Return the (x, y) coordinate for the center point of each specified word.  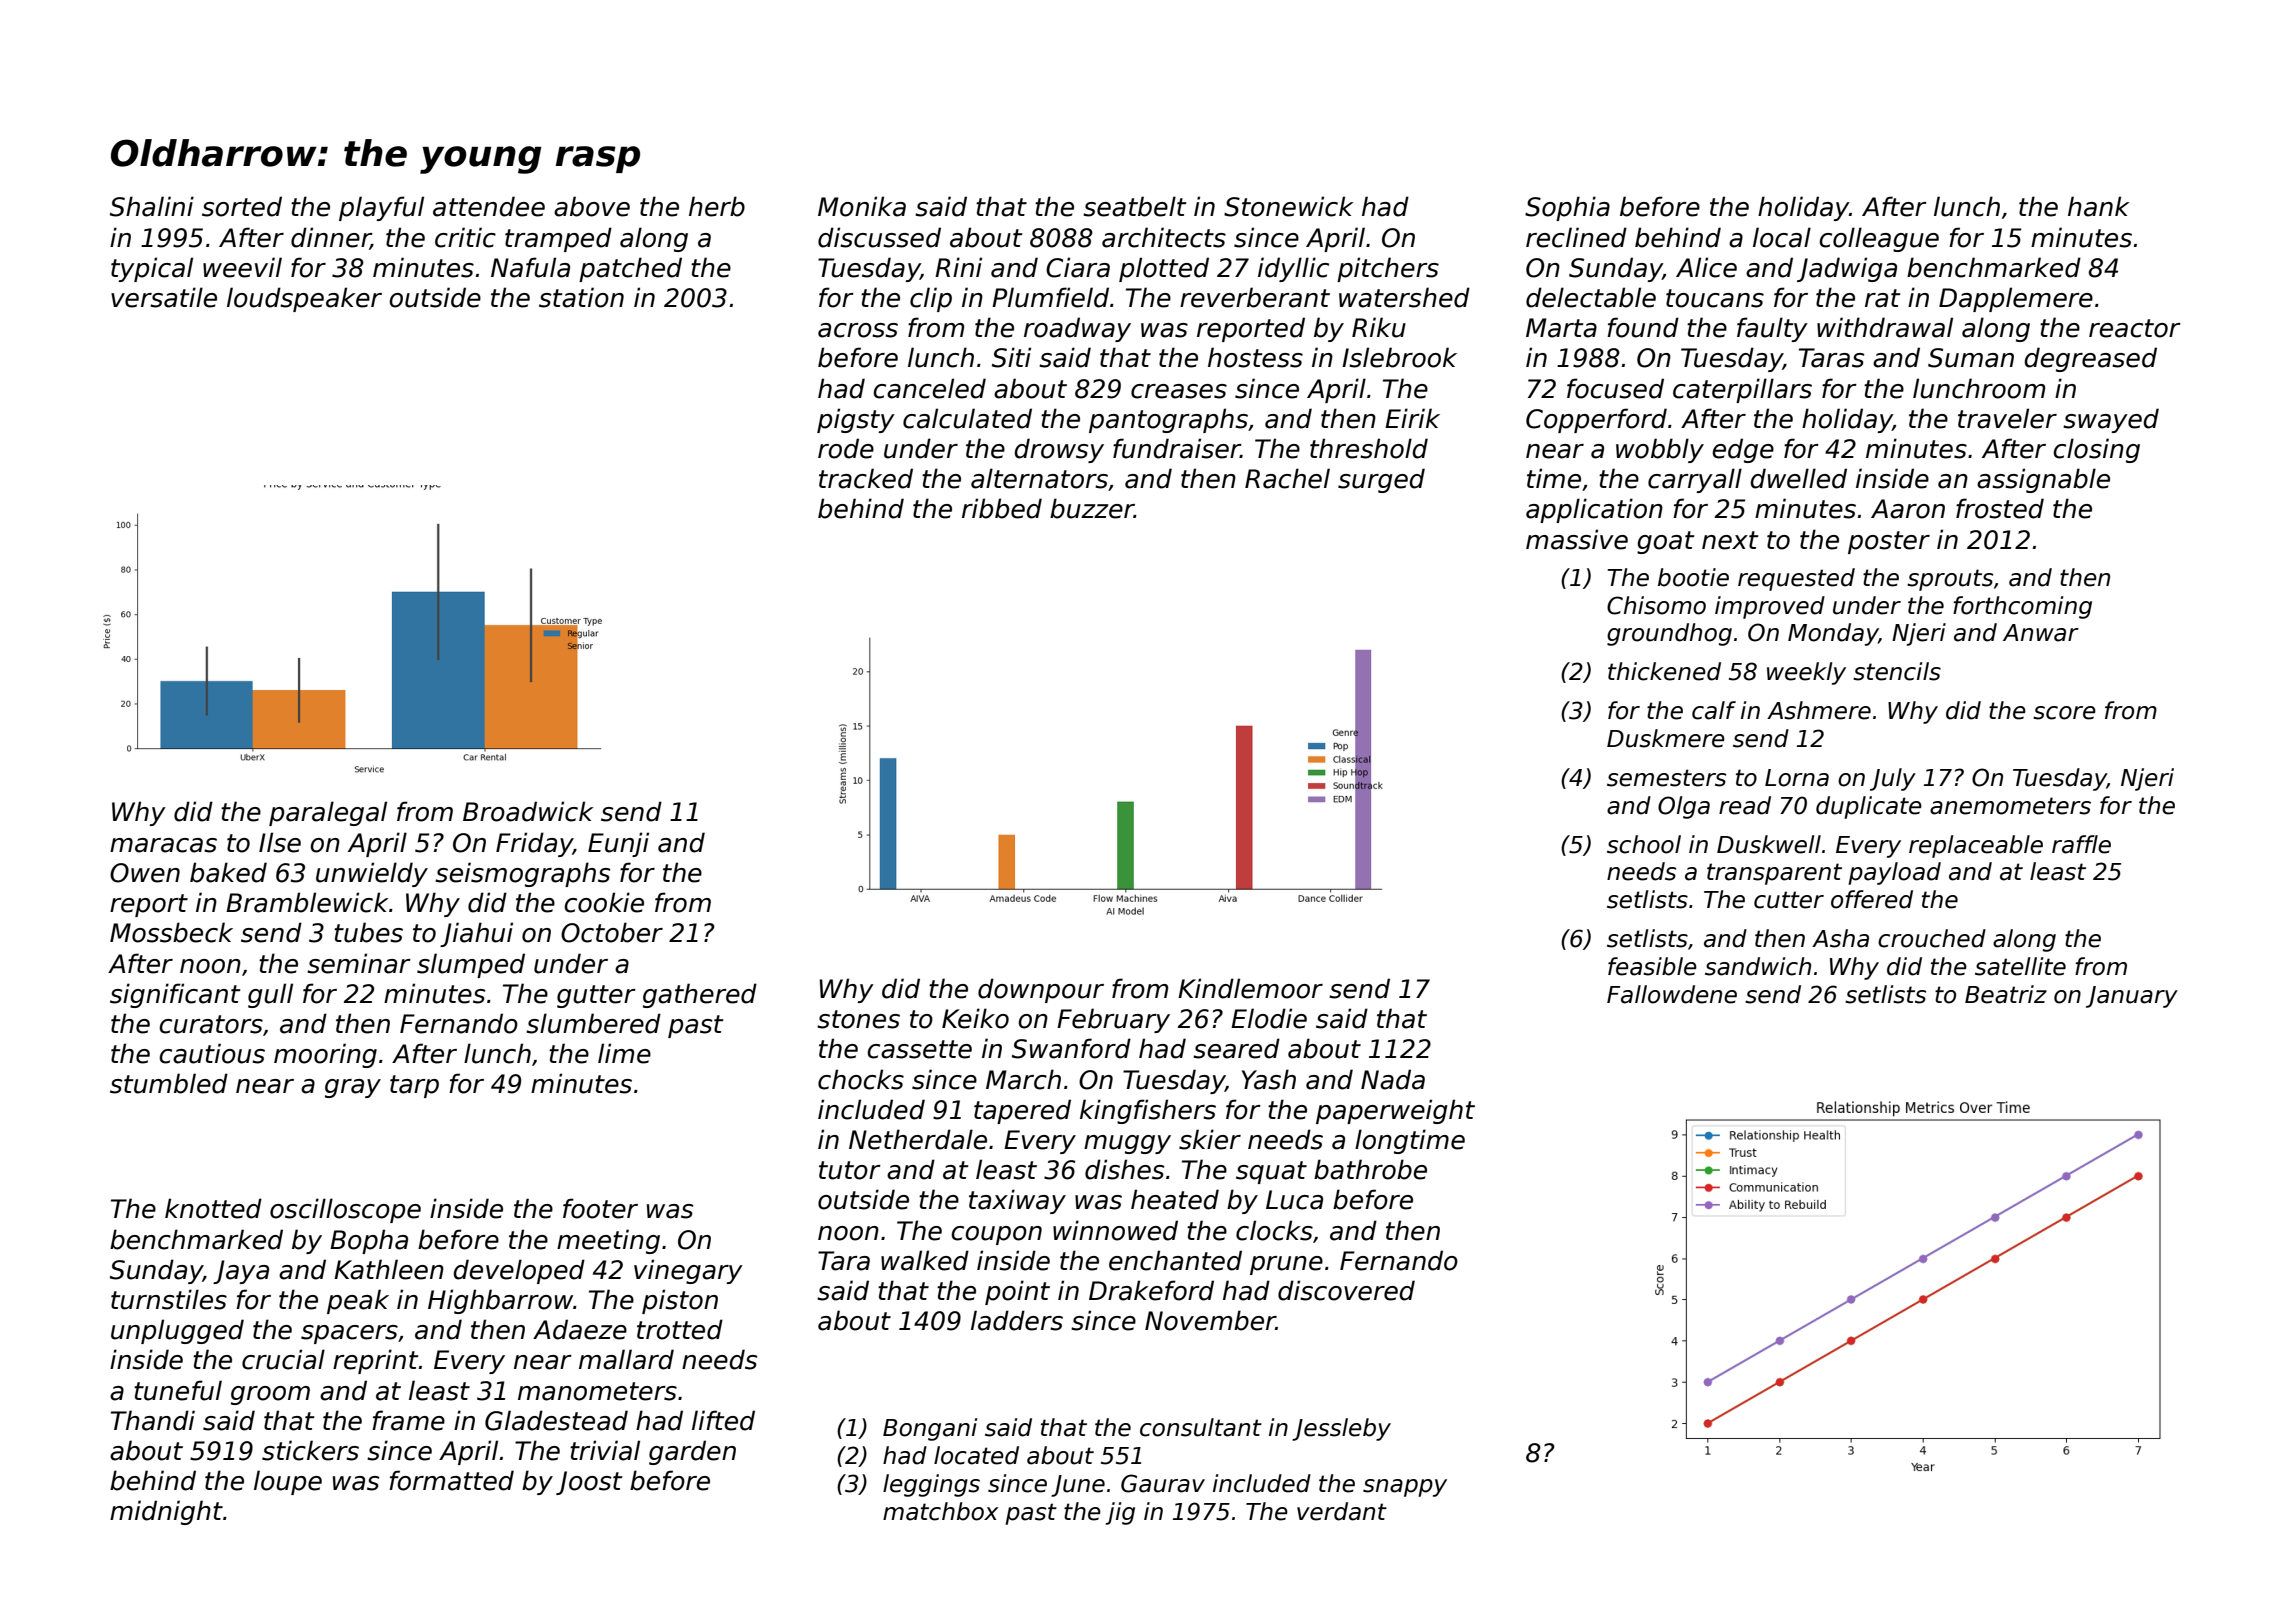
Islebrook (1399, 357)
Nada (1393, 1079)
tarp (414, 1086)
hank (2099, 206)
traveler (2007, 418)
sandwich (1758, 966)
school (1644, 844)
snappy (1405, 1488)
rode (846, 448)
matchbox (940, 1511)
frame (408, 1420)
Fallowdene (1672, 994)
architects (1164, 237)
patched (630, 269)
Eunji (618, 844)
